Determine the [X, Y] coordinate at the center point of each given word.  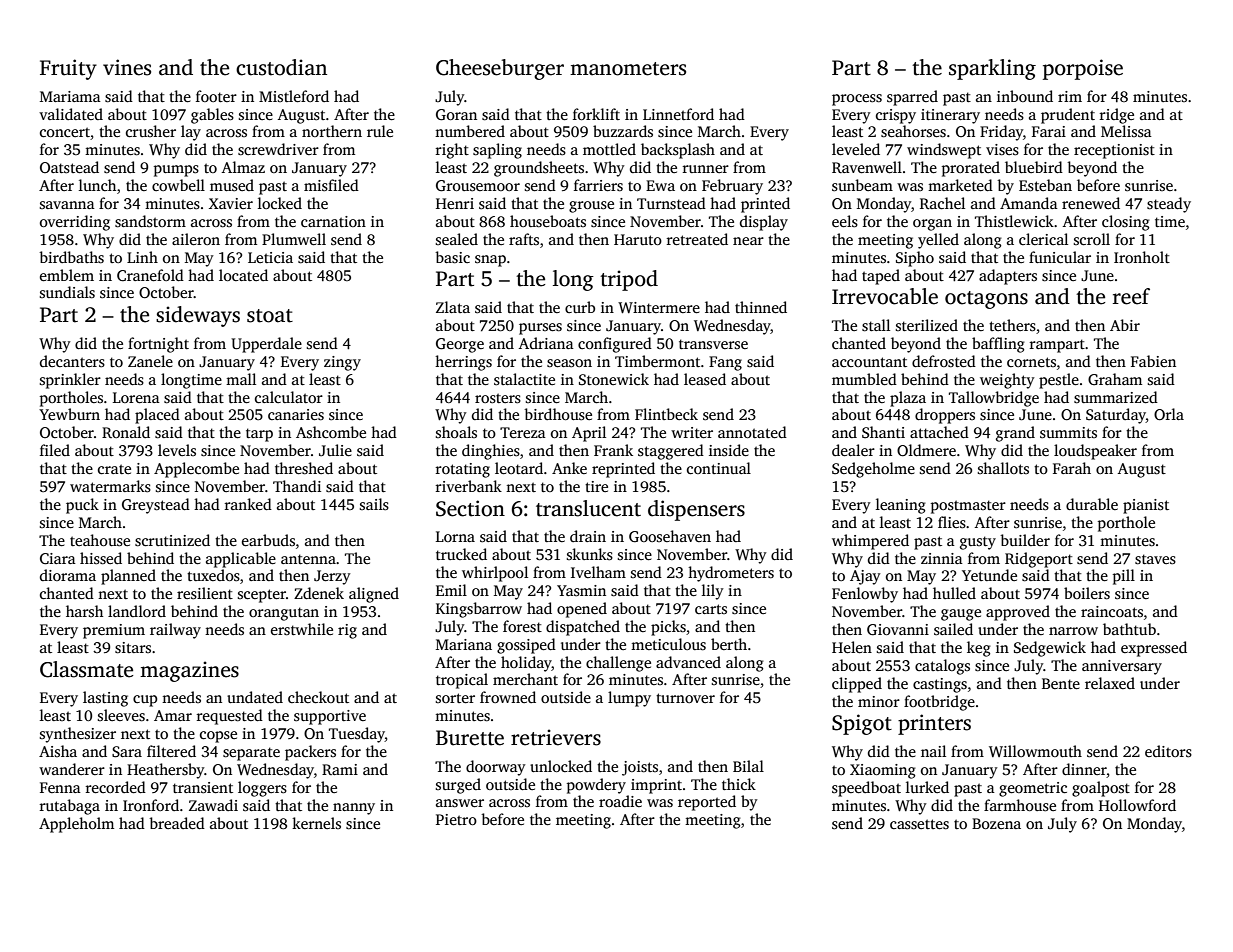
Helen [852, 647]
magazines [189, 671]
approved [1018, 613]
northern [332, 131]
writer [692, 432]
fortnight [158, 345]
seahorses [913, 131]
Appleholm [76, 825]
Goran [456, 115]
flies [952, 522]
